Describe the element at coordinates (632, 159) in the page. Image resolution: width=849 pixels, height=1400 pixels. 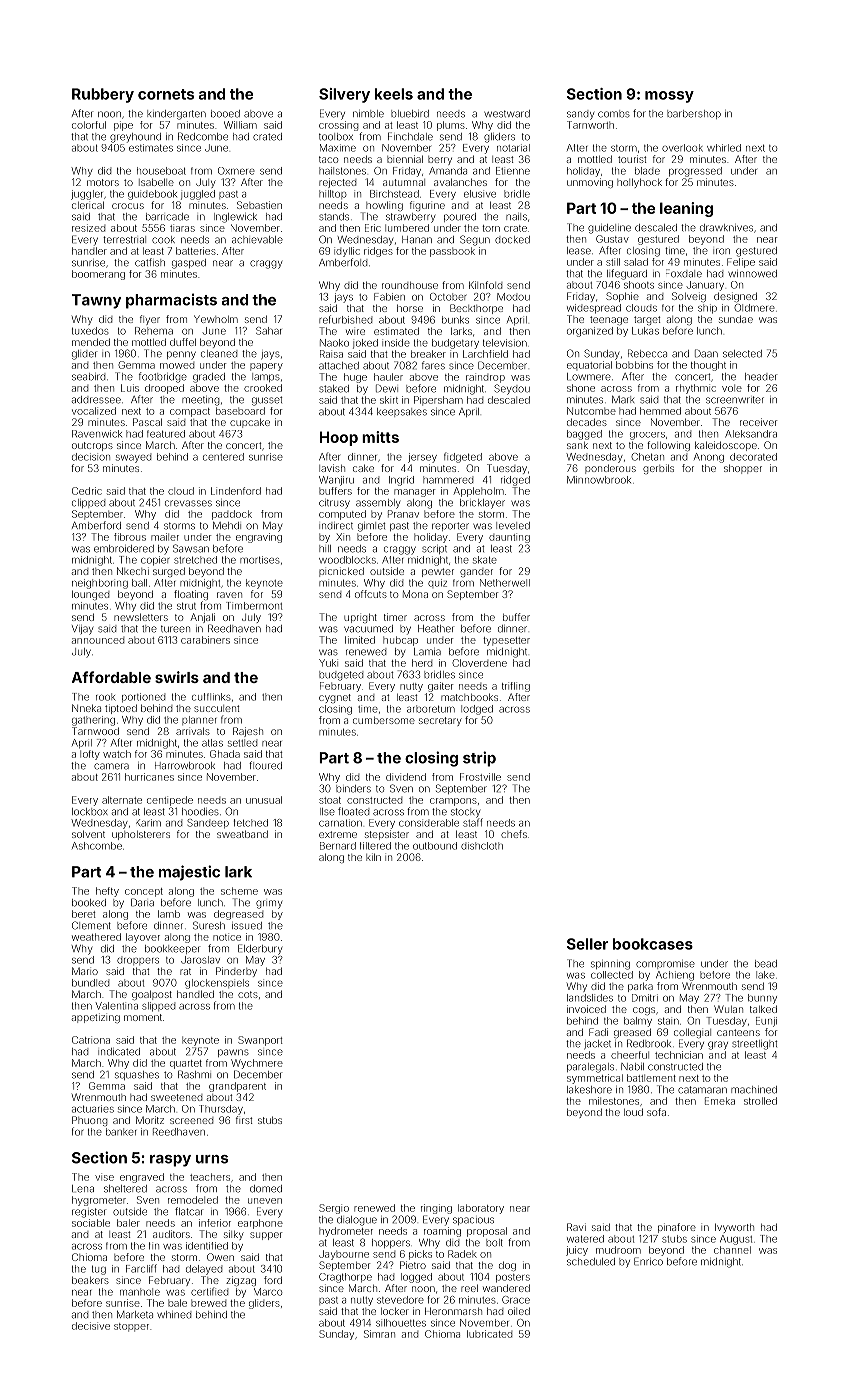
I see `tourist` at that location.
